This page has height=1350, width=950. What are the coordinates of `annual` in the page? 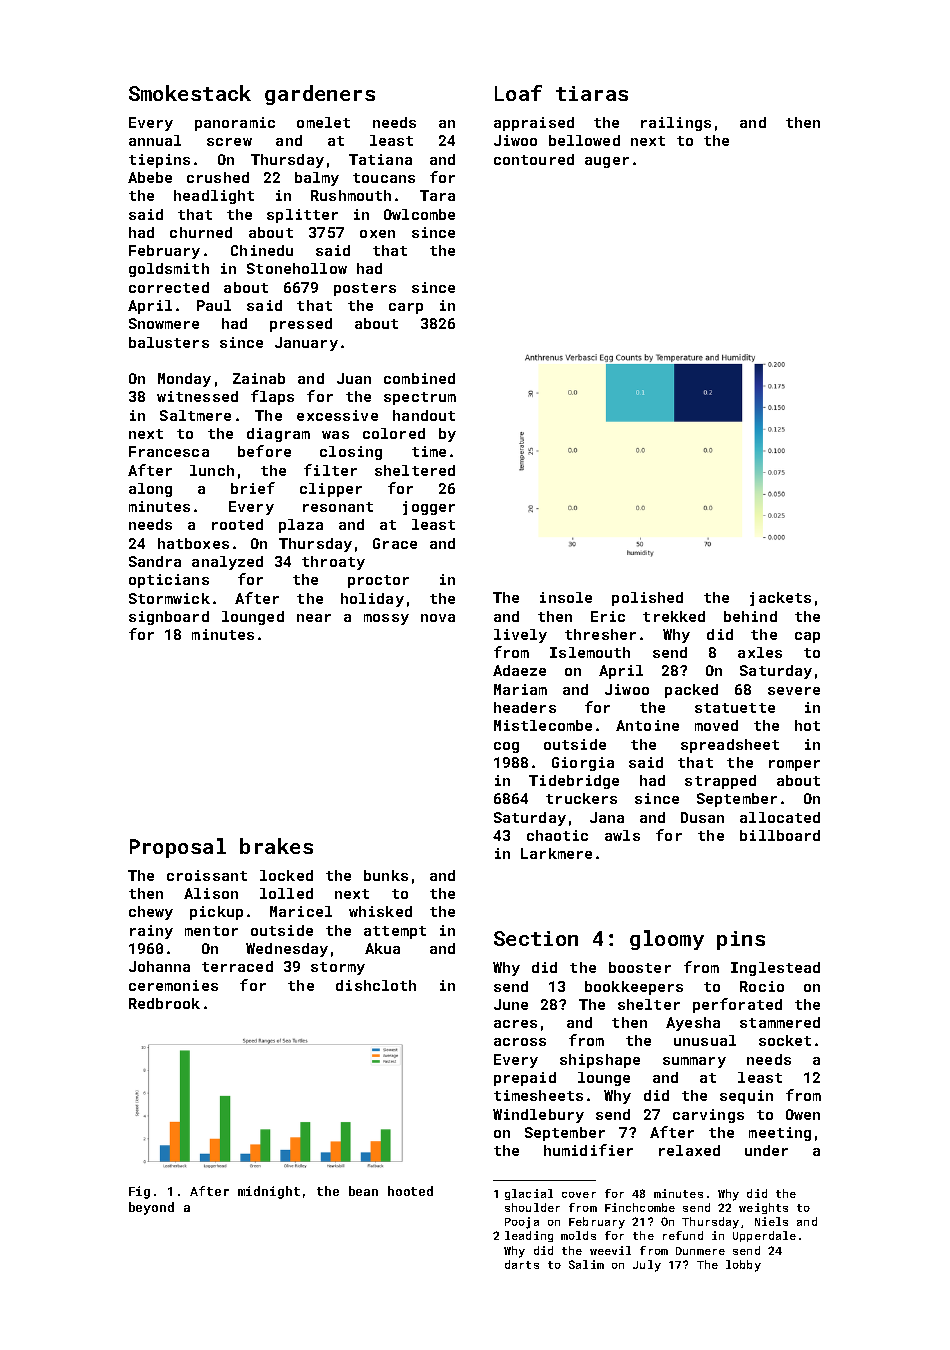 It's located at (155, 140).
